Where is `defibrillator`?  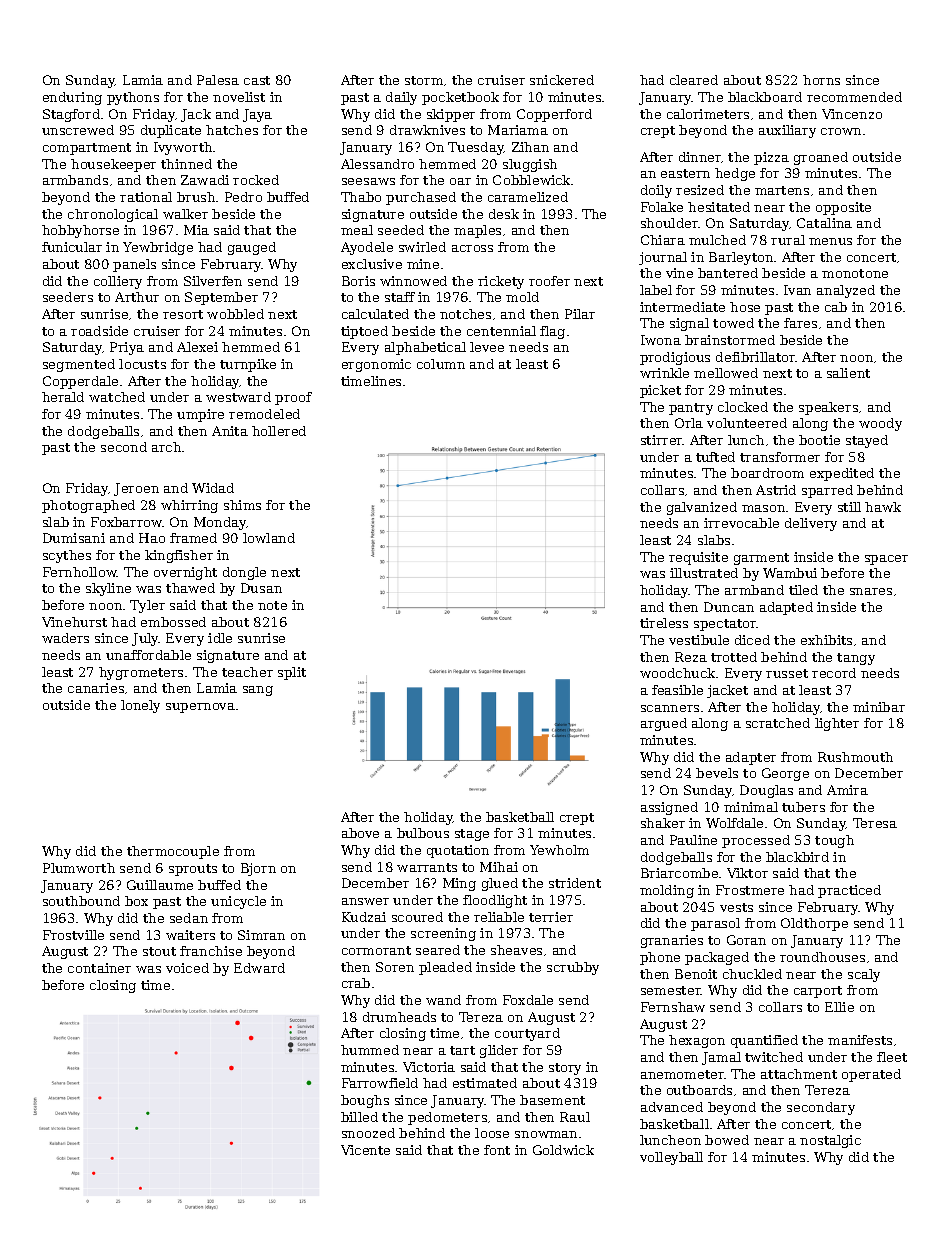
defibrillator is located at coordinates (756, 357).
